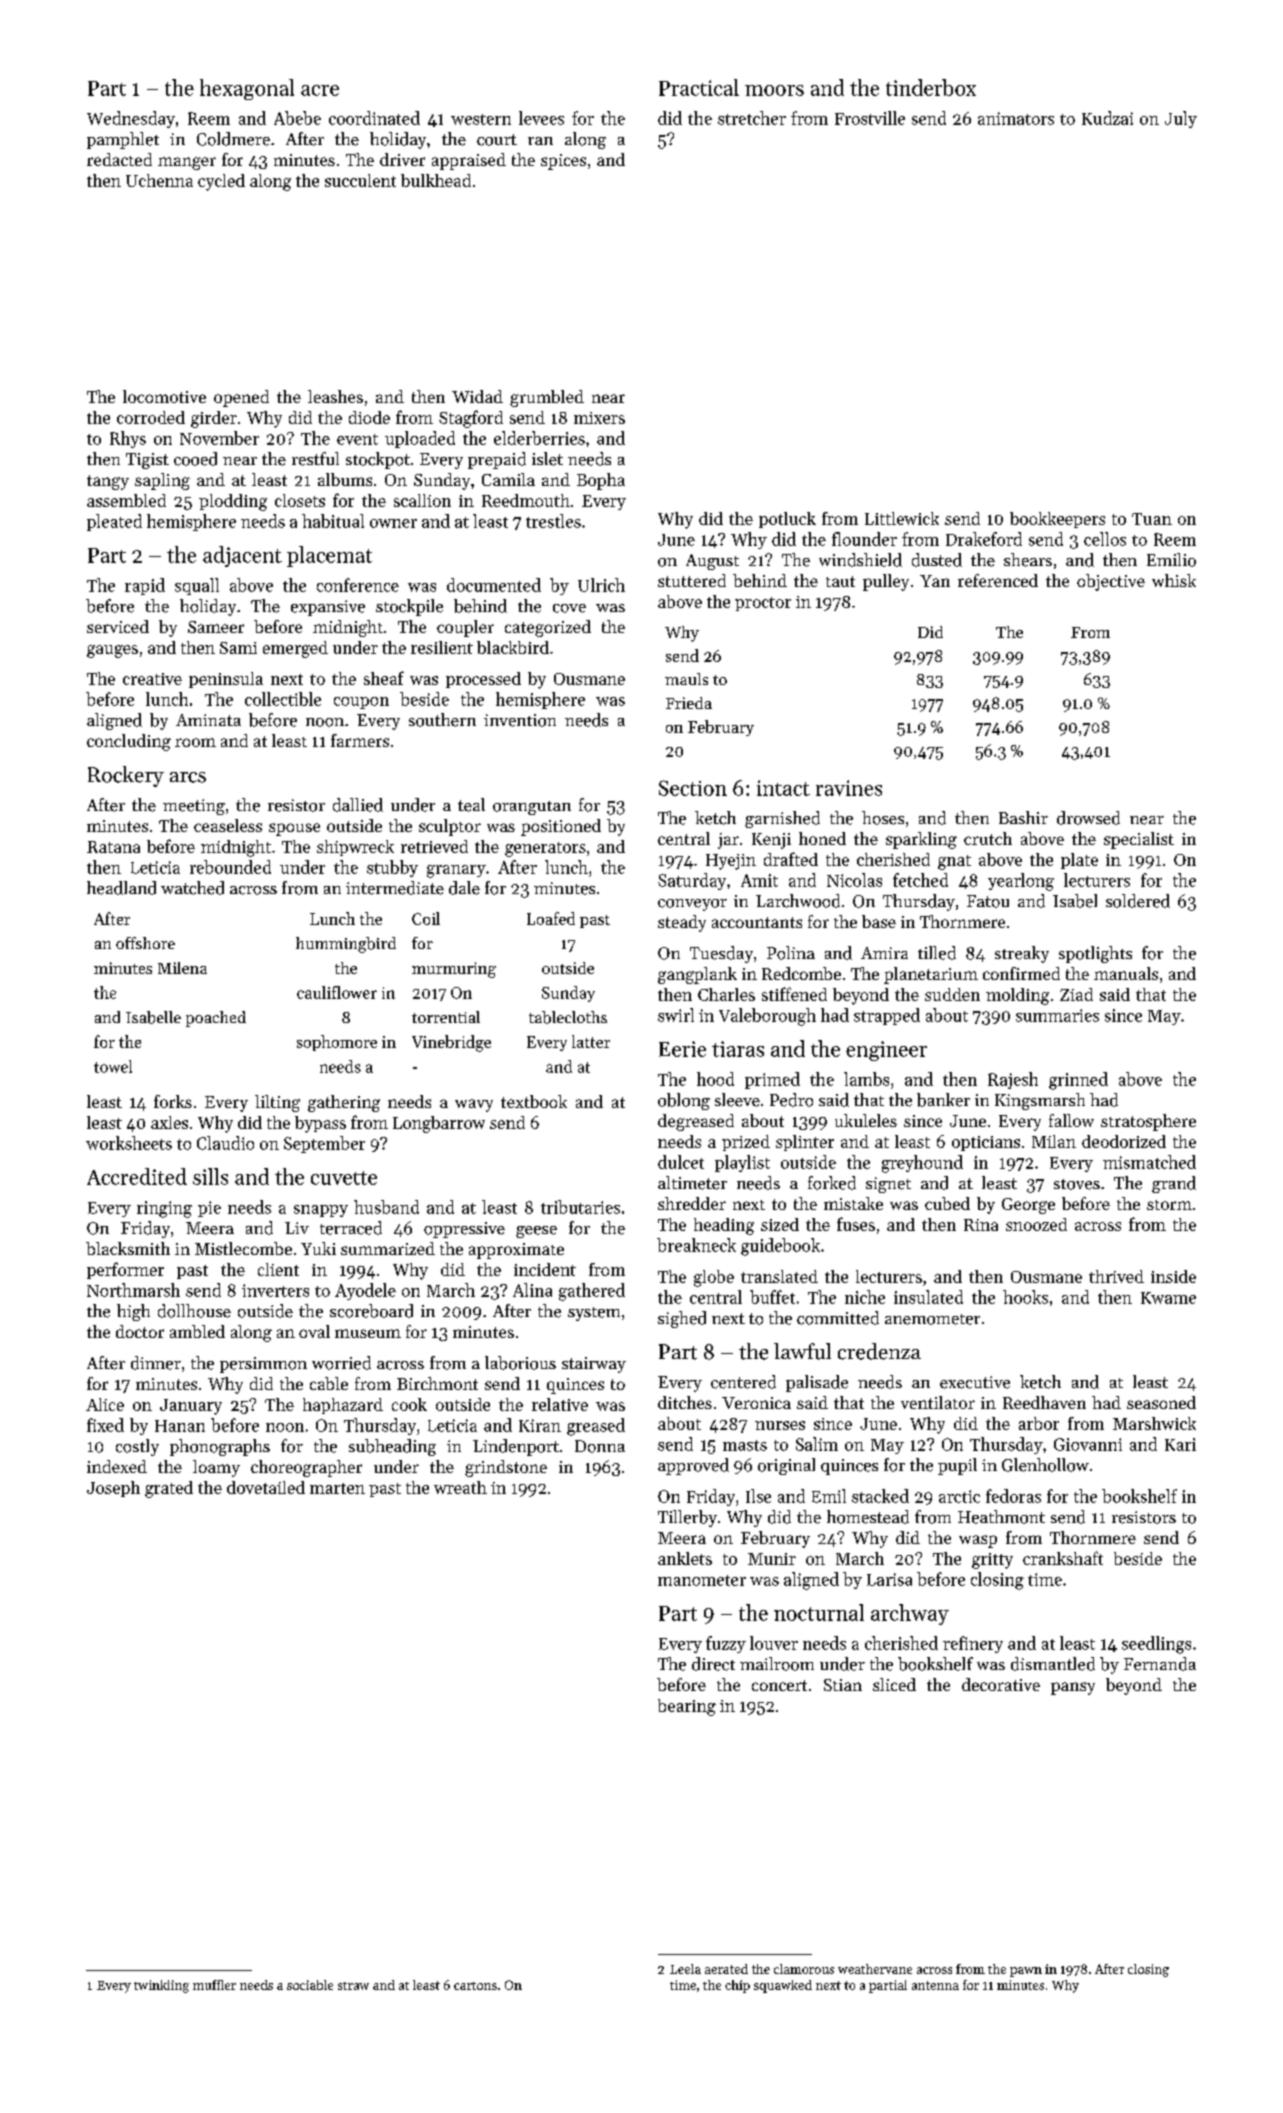  I want to click on hexagonal, so click(247, 89).
